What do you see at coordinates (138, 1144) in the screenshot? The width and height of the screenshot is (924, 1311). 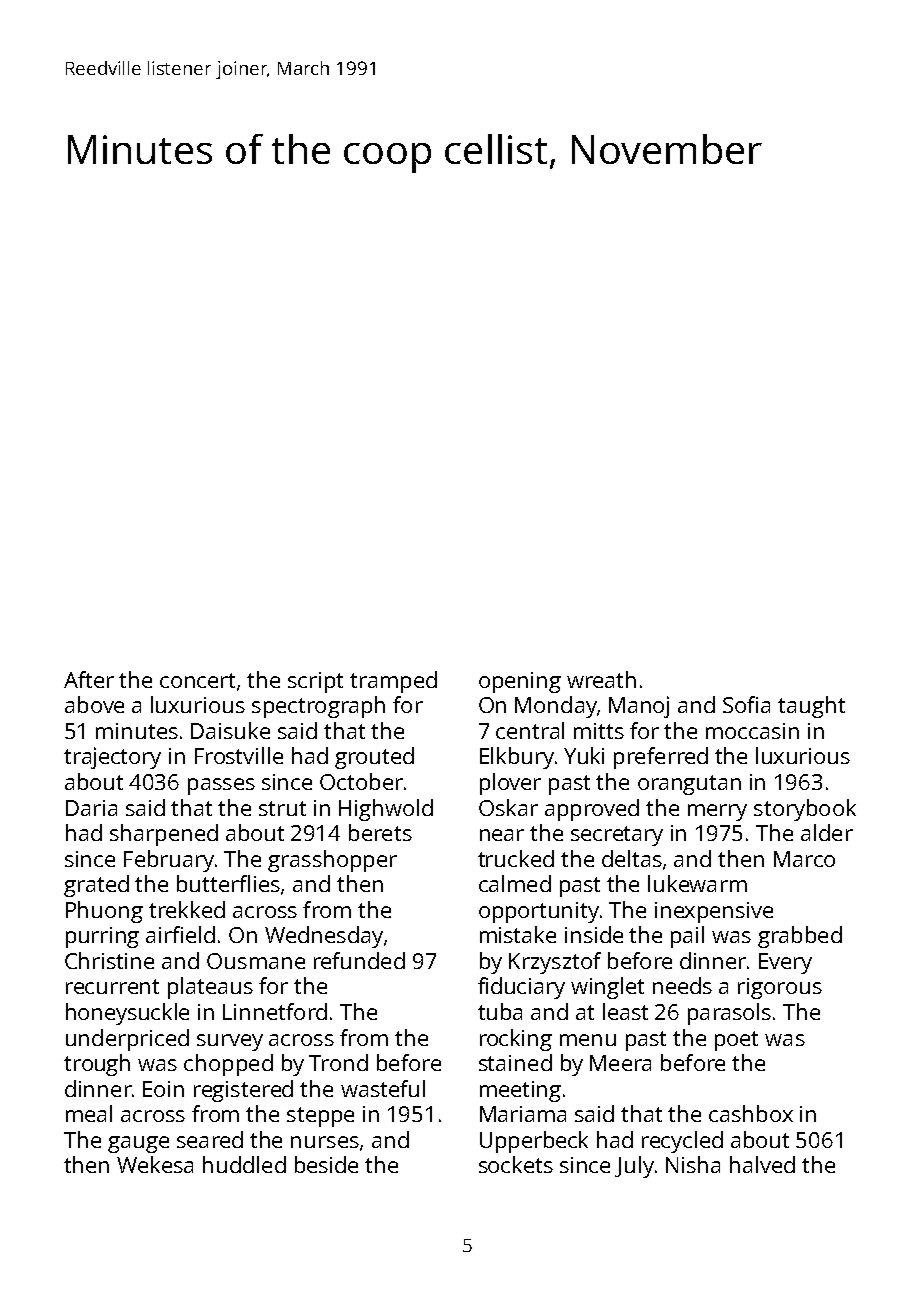 I see `gauge` at bounding box center [138, 1144].
